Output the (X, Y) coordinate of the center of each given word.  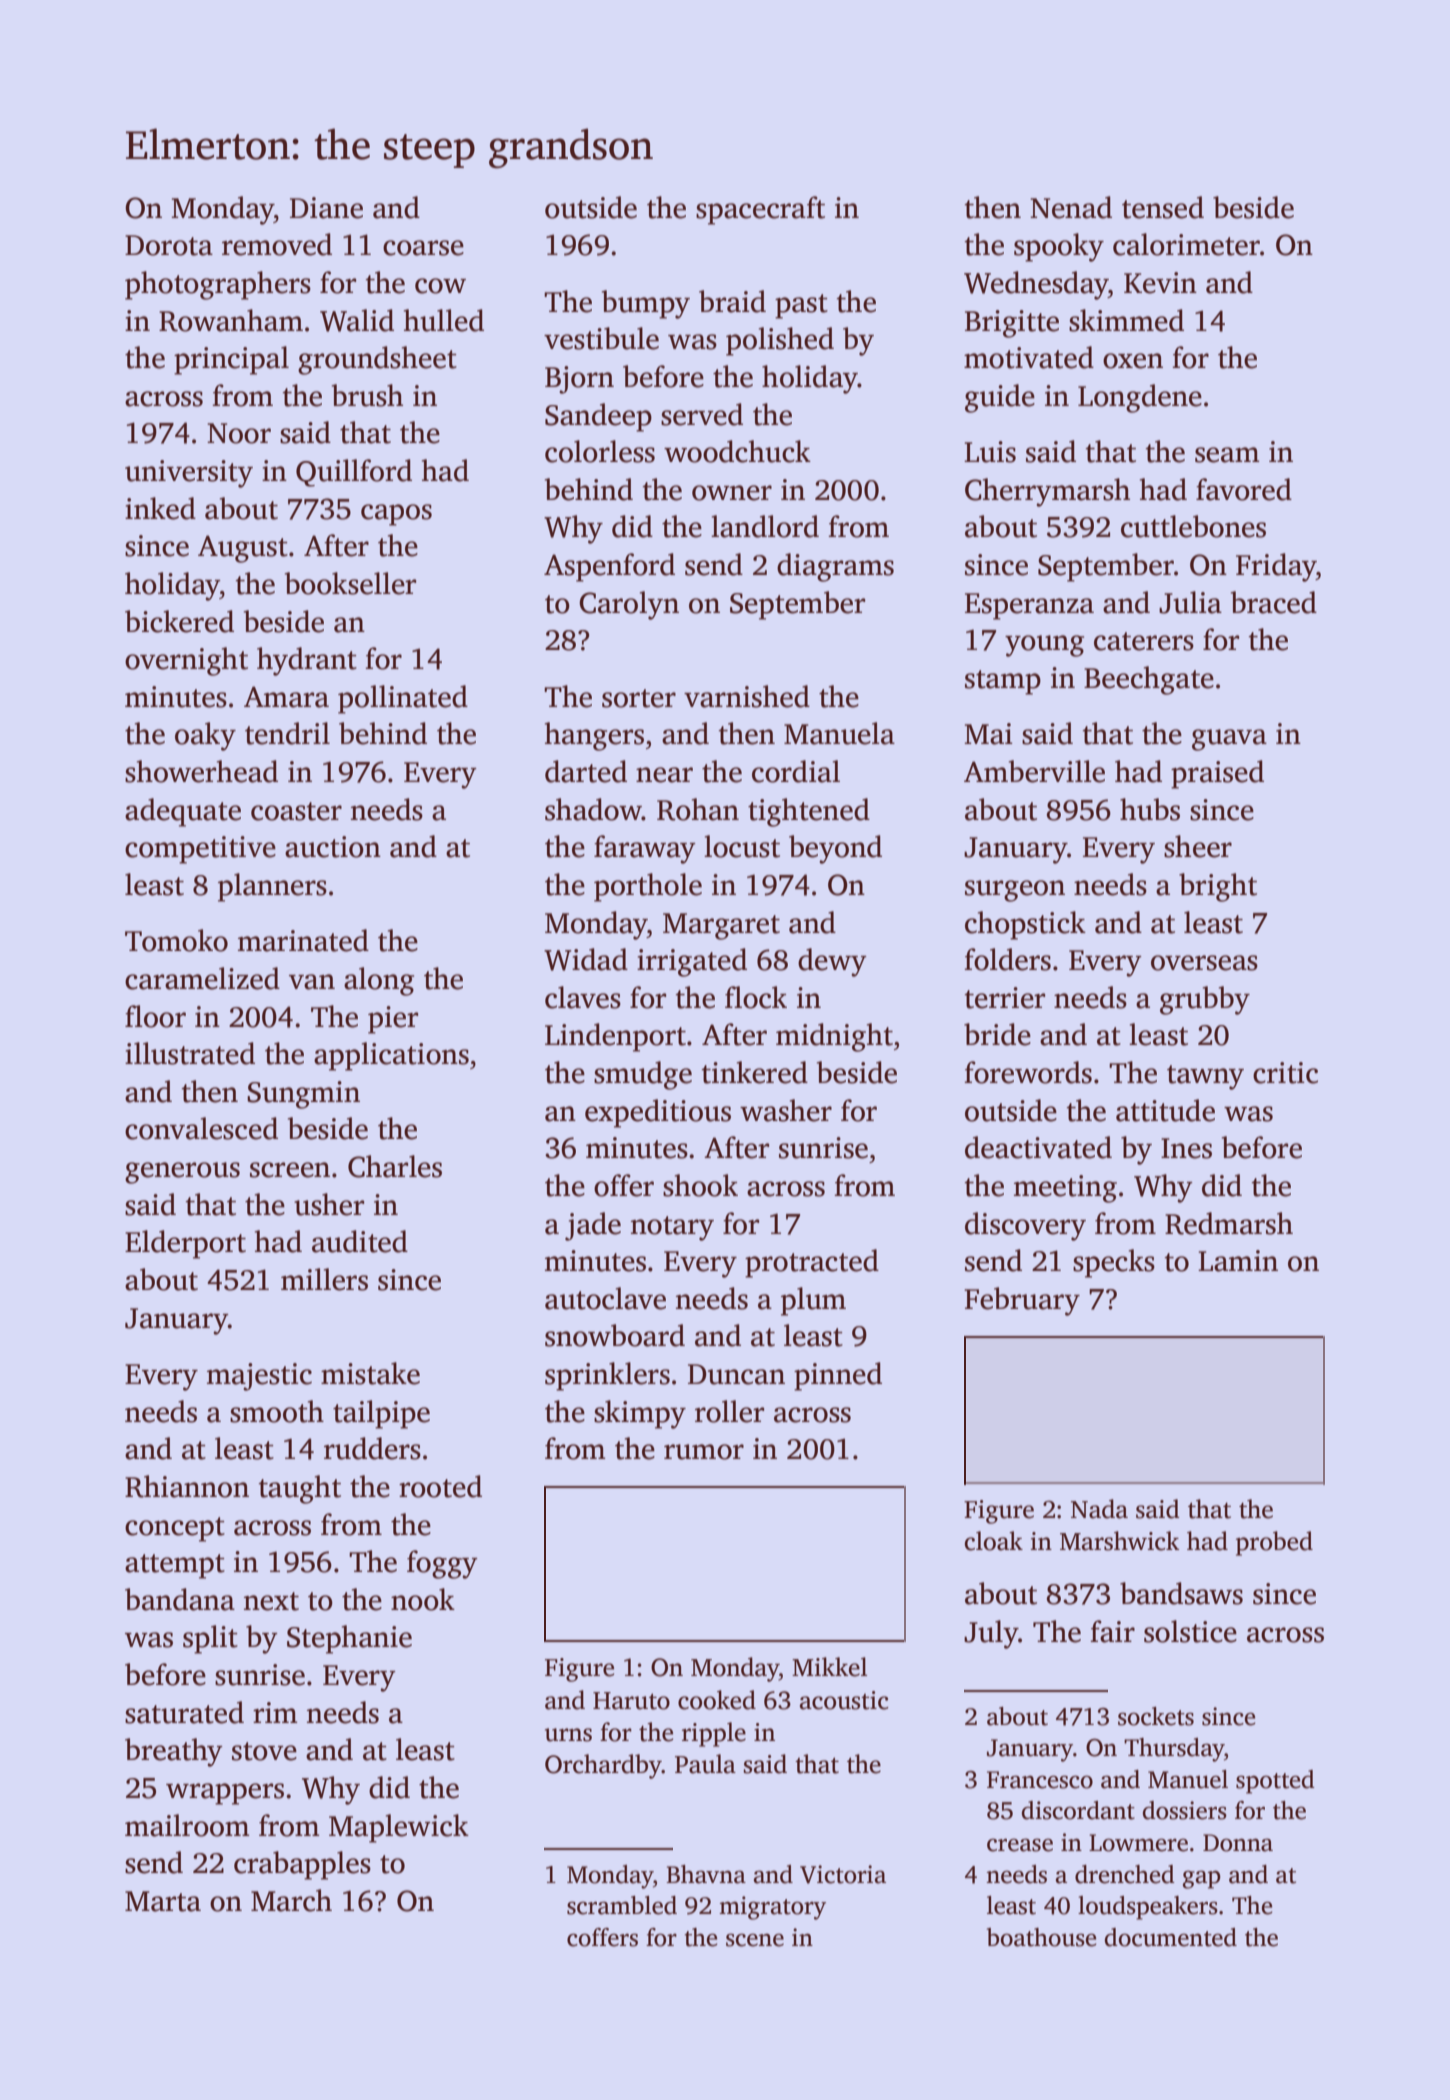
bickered (179, 621)
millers (324, 1279)
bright (1218, 887)
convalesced (201, 1128)
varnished (747, 696)
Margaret (721, 926)
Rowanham (231, 320)
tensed (1163, 207)
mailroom (187, 1825)
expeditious (658, 1113)
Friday (1276, 567)
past (801, 306)
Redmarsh (1229, 1223)
